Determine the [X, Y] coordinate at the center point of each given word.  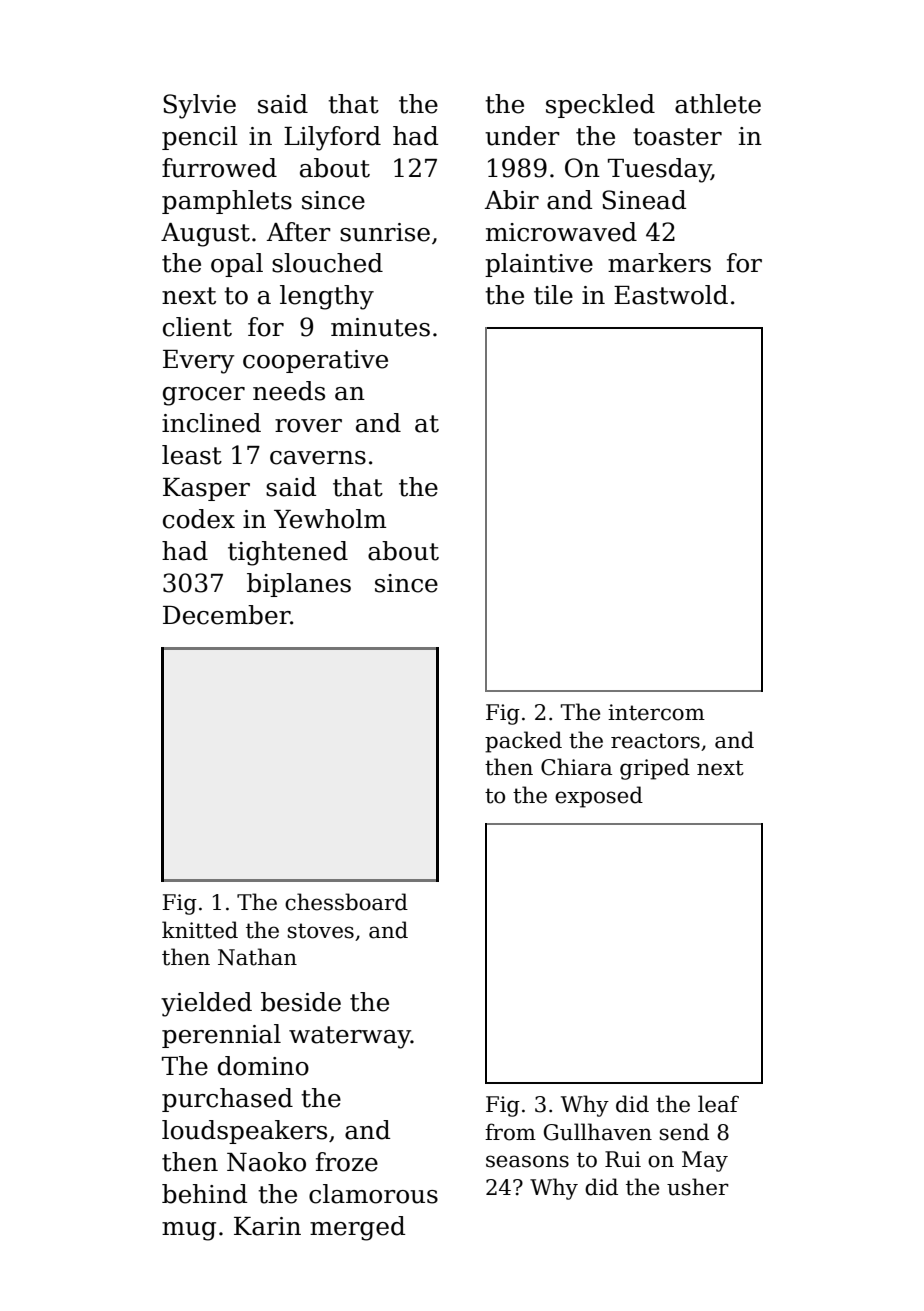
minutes [380, 327]
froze [347, 1162]
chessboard [346, 902]
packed [523, 742]
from [510, 1132]
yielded [206, 1004]
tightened [288, 553]
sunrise [385, 232]
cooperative [315, 361]
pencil [200, 138]
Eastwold [671, 295]
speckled [600, 106]
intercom [656, 712]
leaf [718, 1104]
